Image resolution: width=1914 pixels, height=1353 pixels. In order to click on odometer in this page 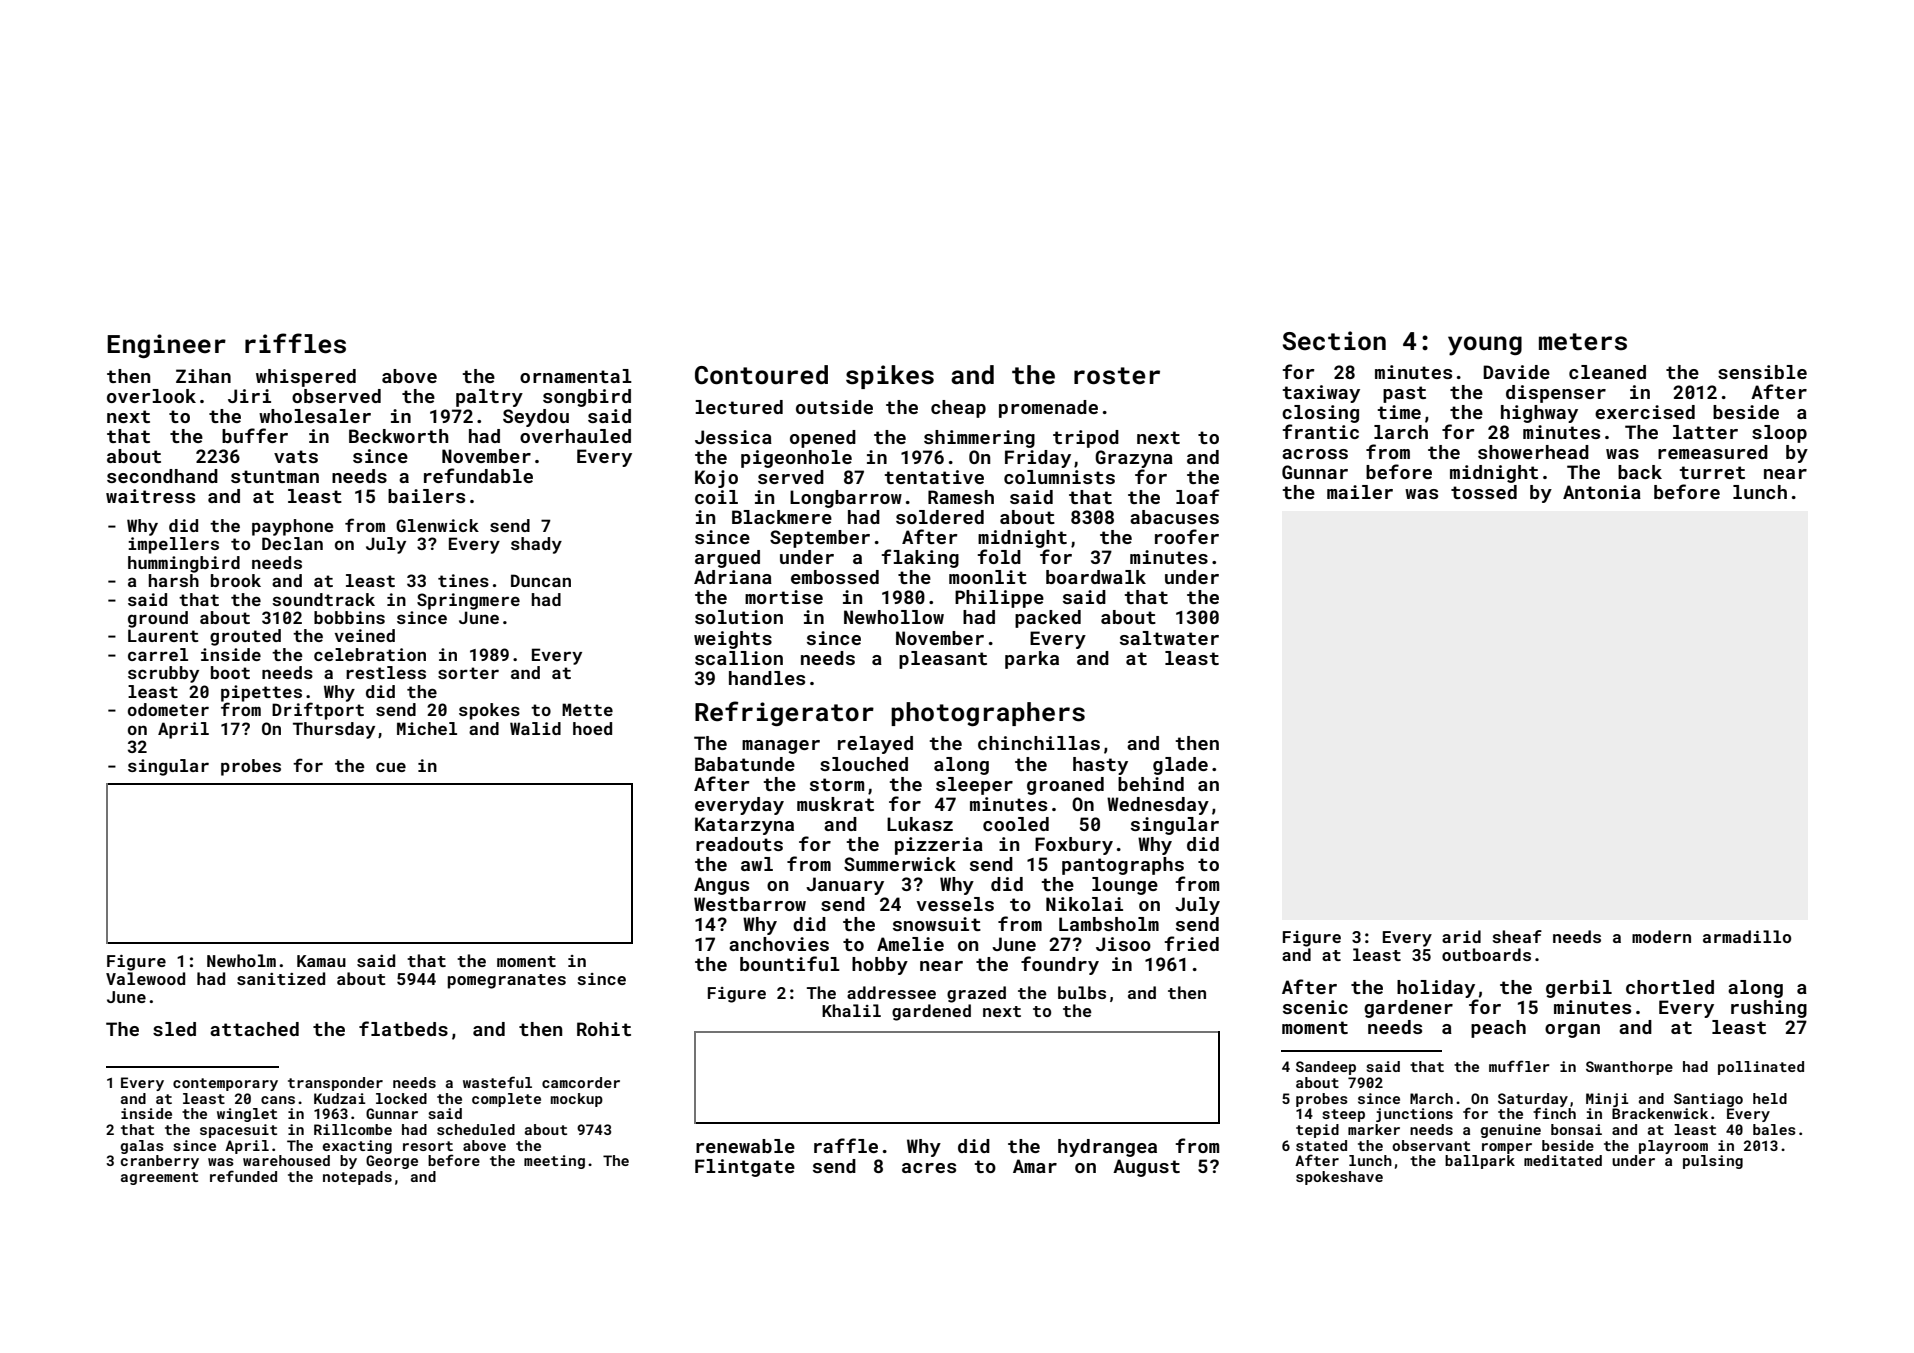, I will do `click(168, 709)`.
